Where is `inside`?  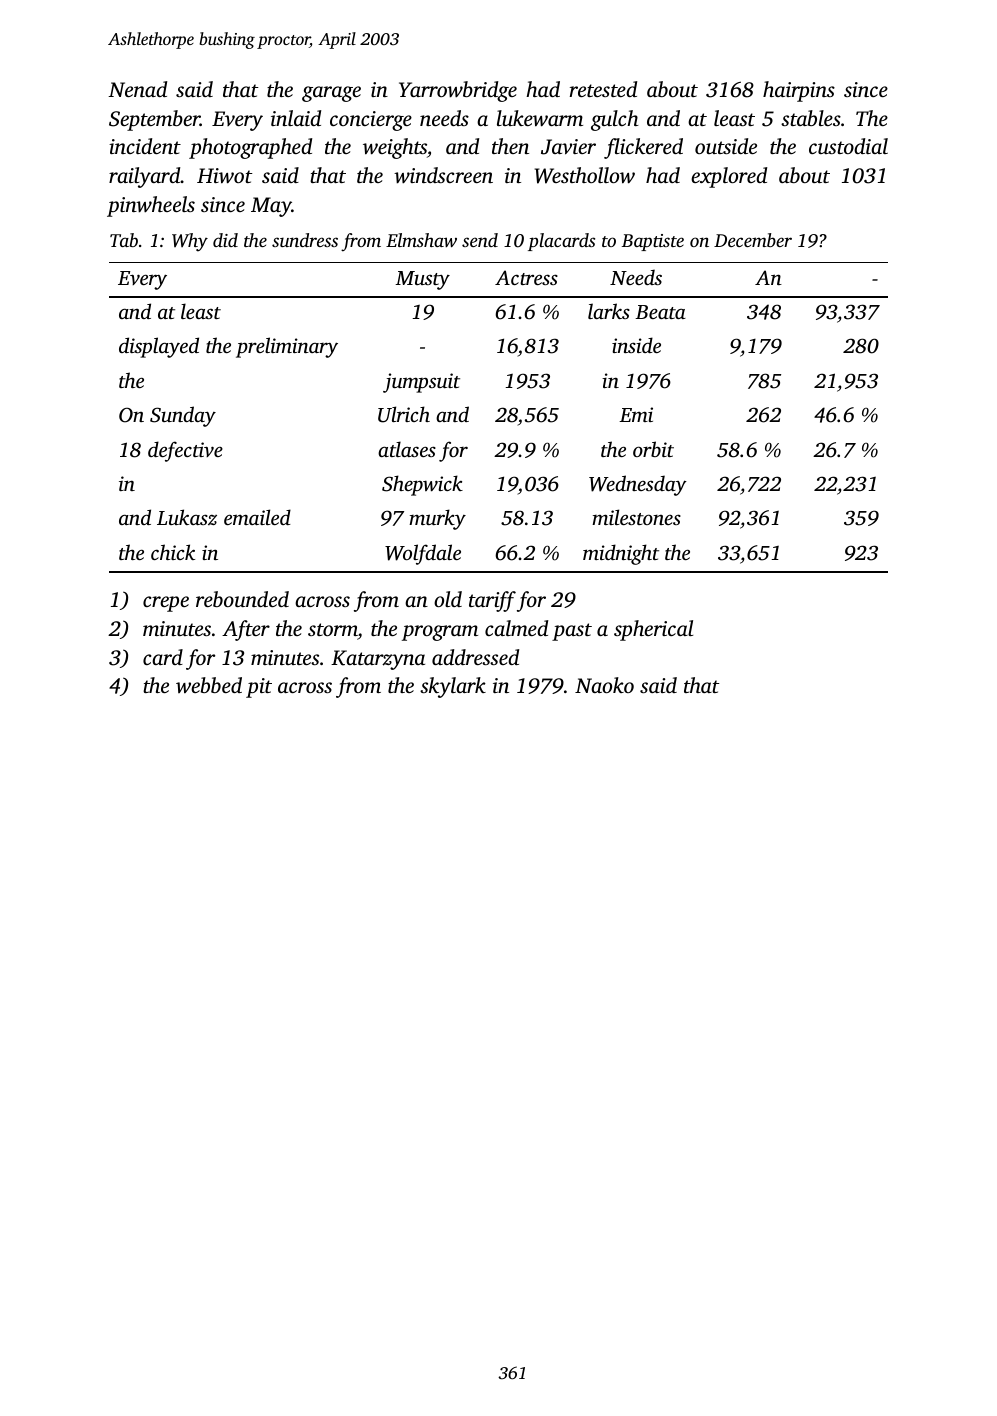
inside is located at coordinates (636, 345).
